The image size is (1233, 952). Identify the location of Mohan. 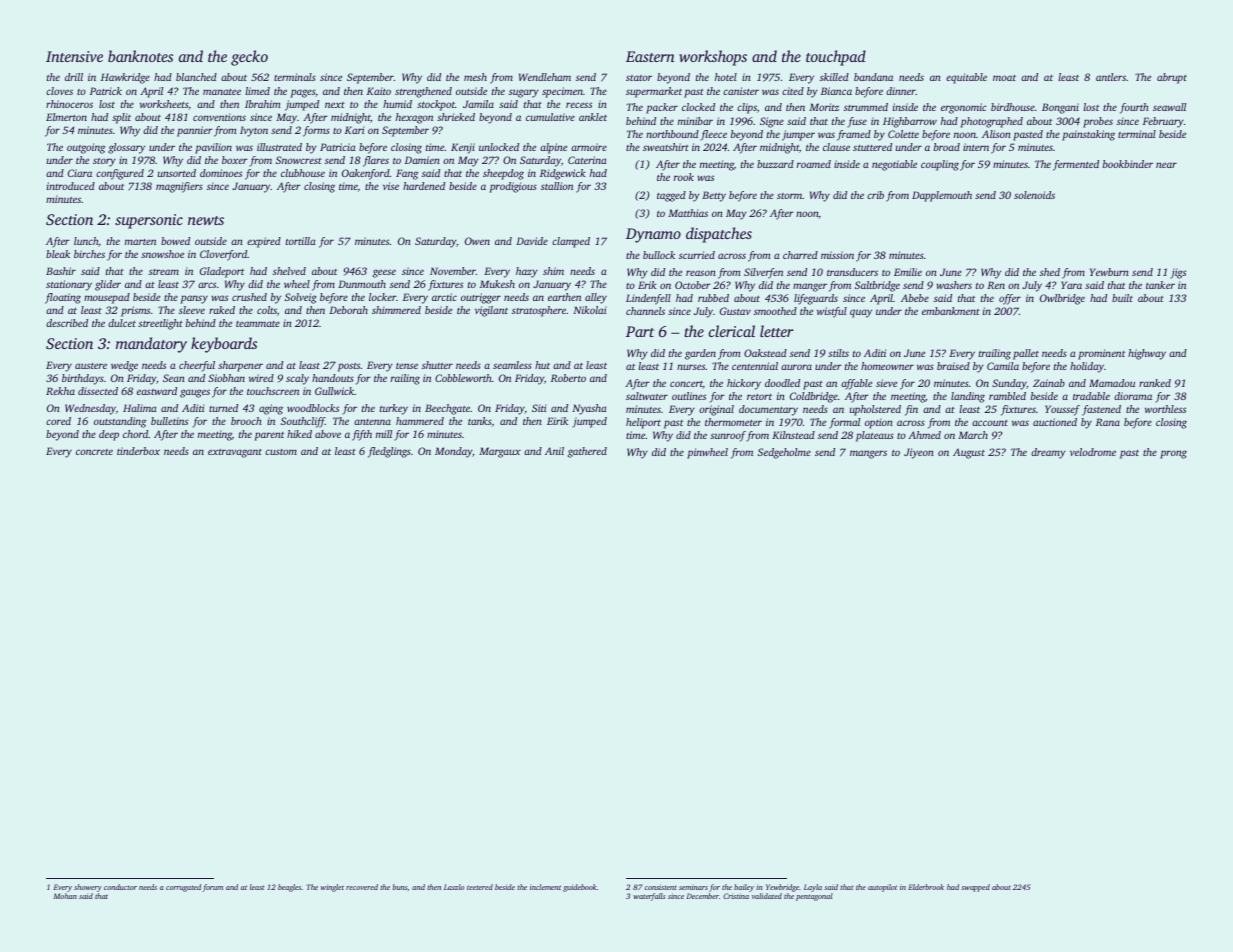
(65, 896).
